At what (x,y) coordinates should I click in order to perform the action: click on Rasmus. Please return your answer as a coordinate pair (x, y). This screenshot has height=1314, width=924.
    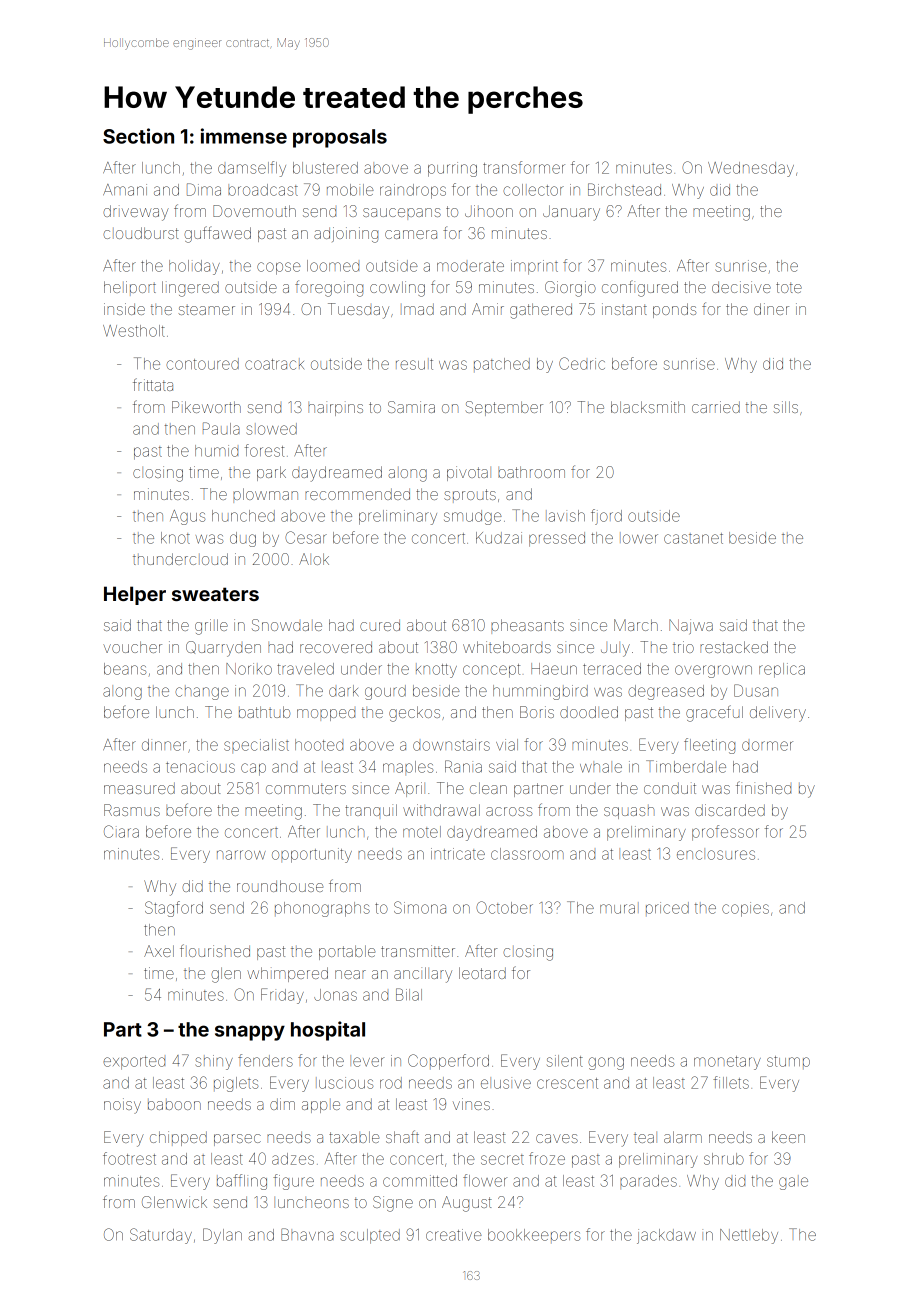
    Looking at the image, I should click on (132, 810).
